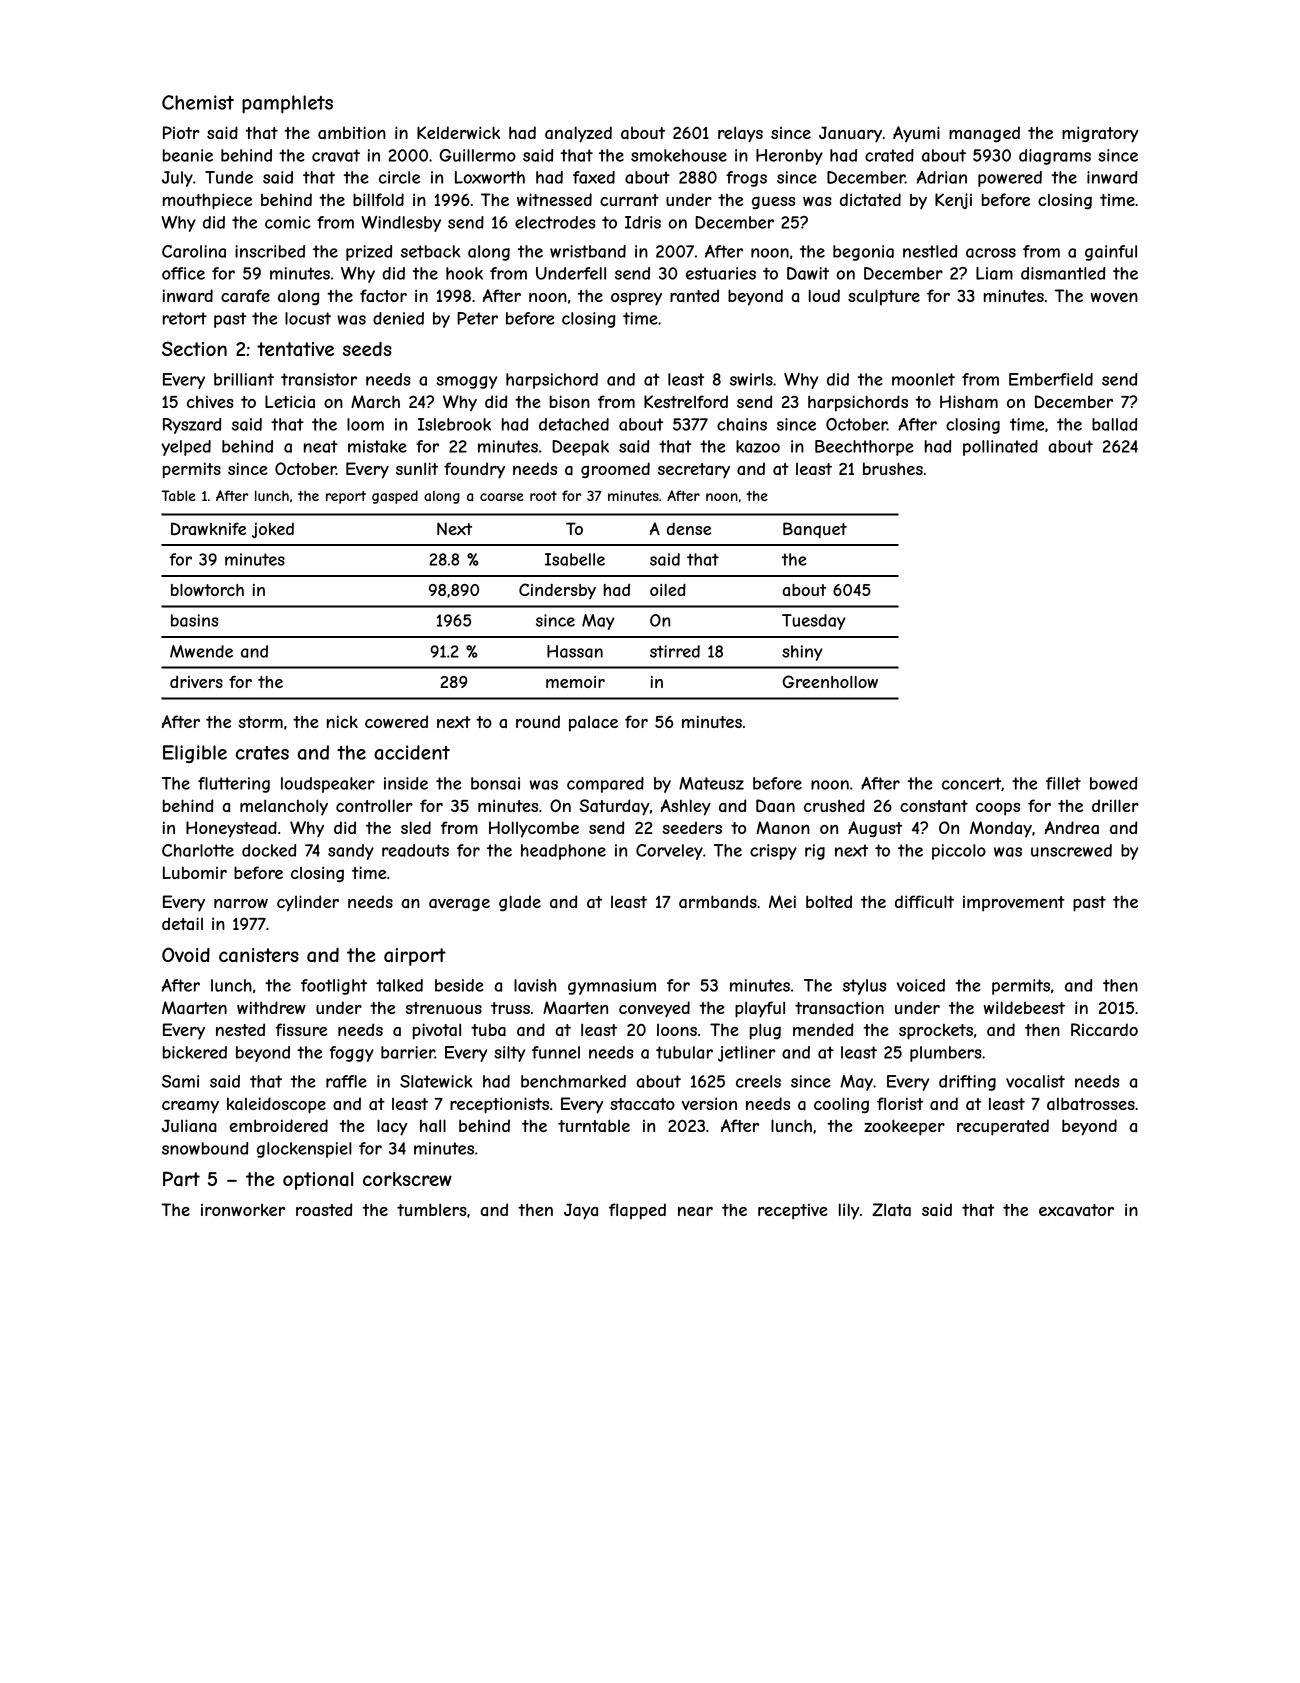  What do you see at coordinates (615, 470) in the image?
I see `groomed` at bounding box center [615, 470].
